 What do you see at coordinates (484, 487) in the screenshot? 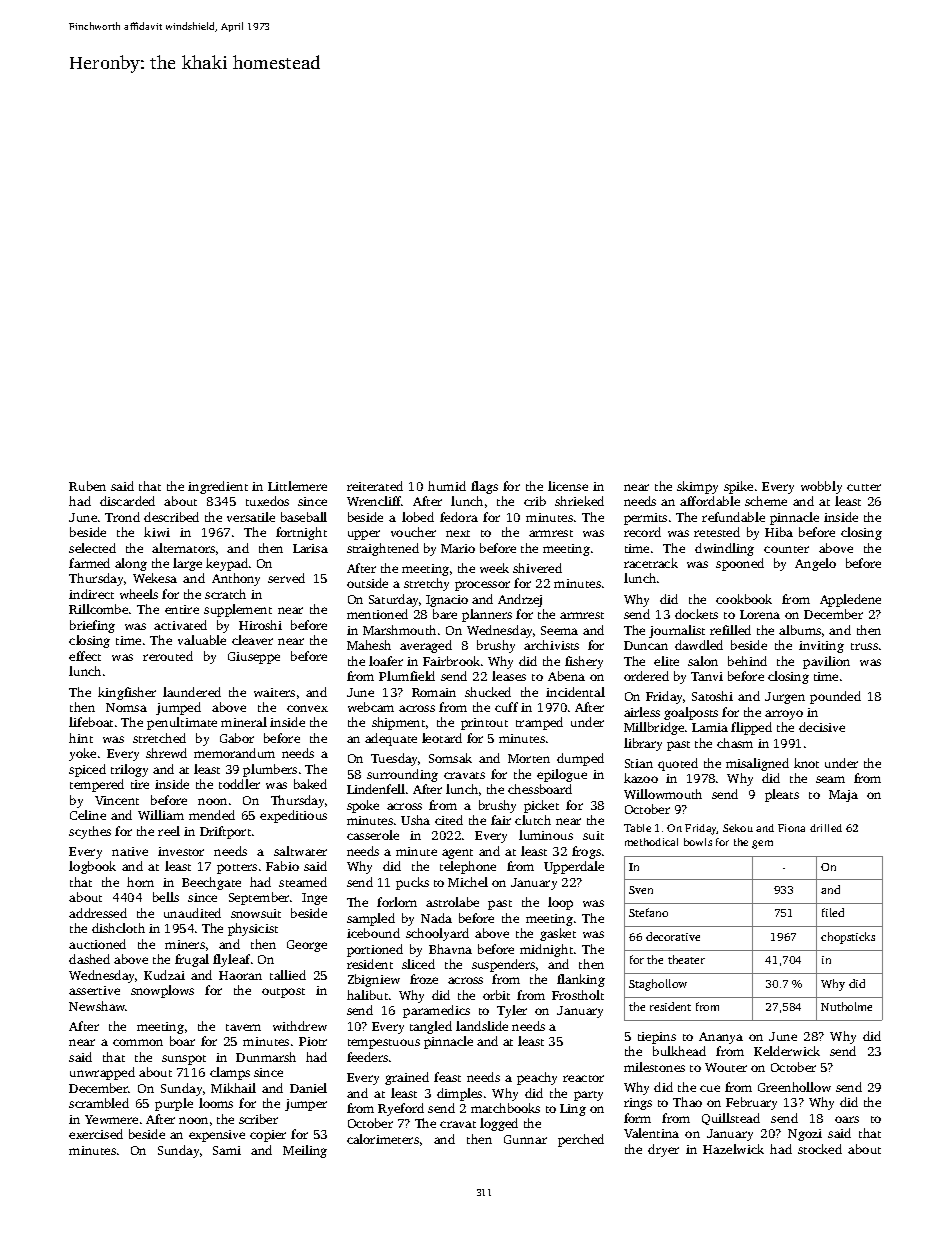
I see `flags` at bounding box center [484, 487].
